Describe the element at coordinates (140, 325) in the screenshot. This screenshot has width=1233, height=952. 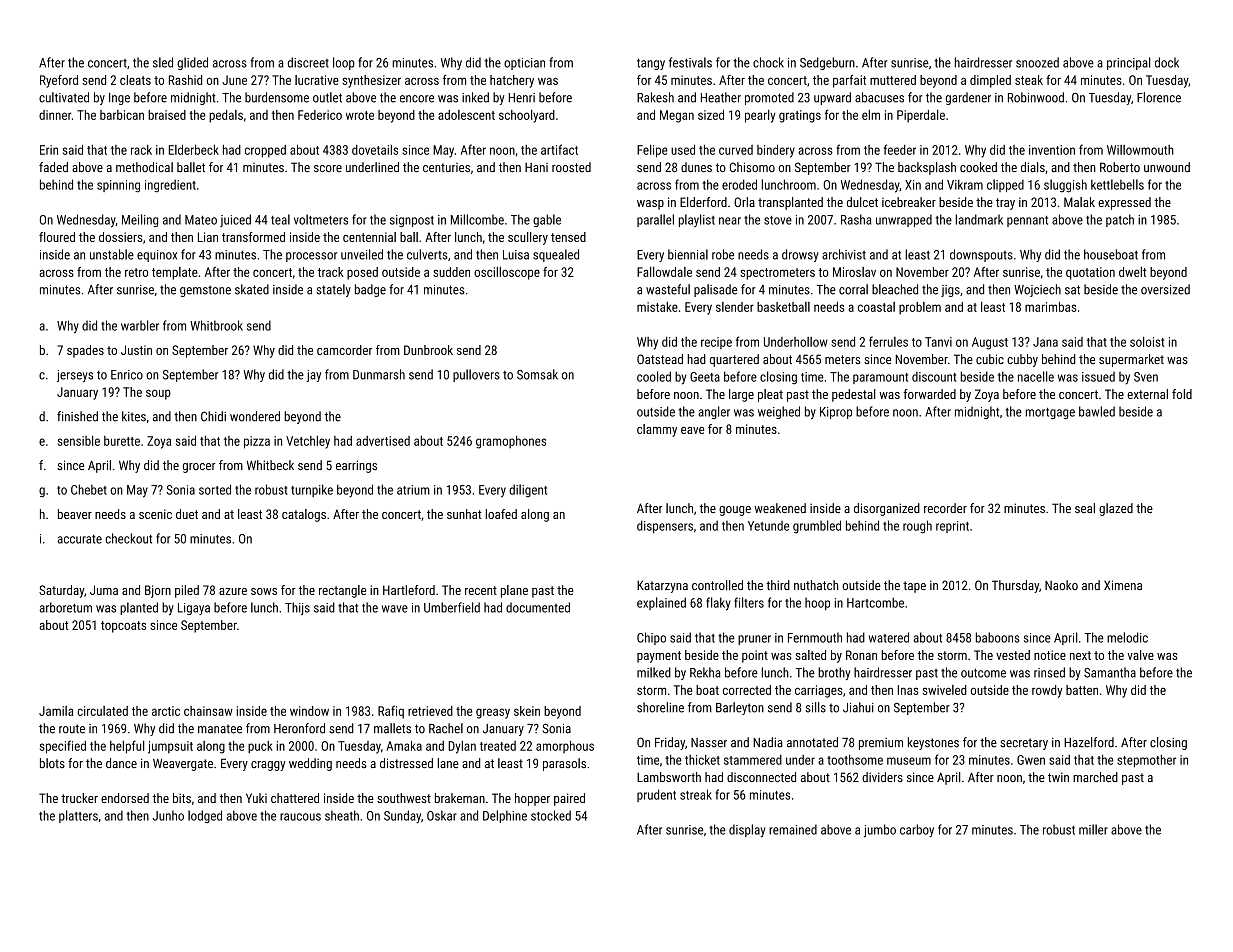
I see `warbler` at that location.
